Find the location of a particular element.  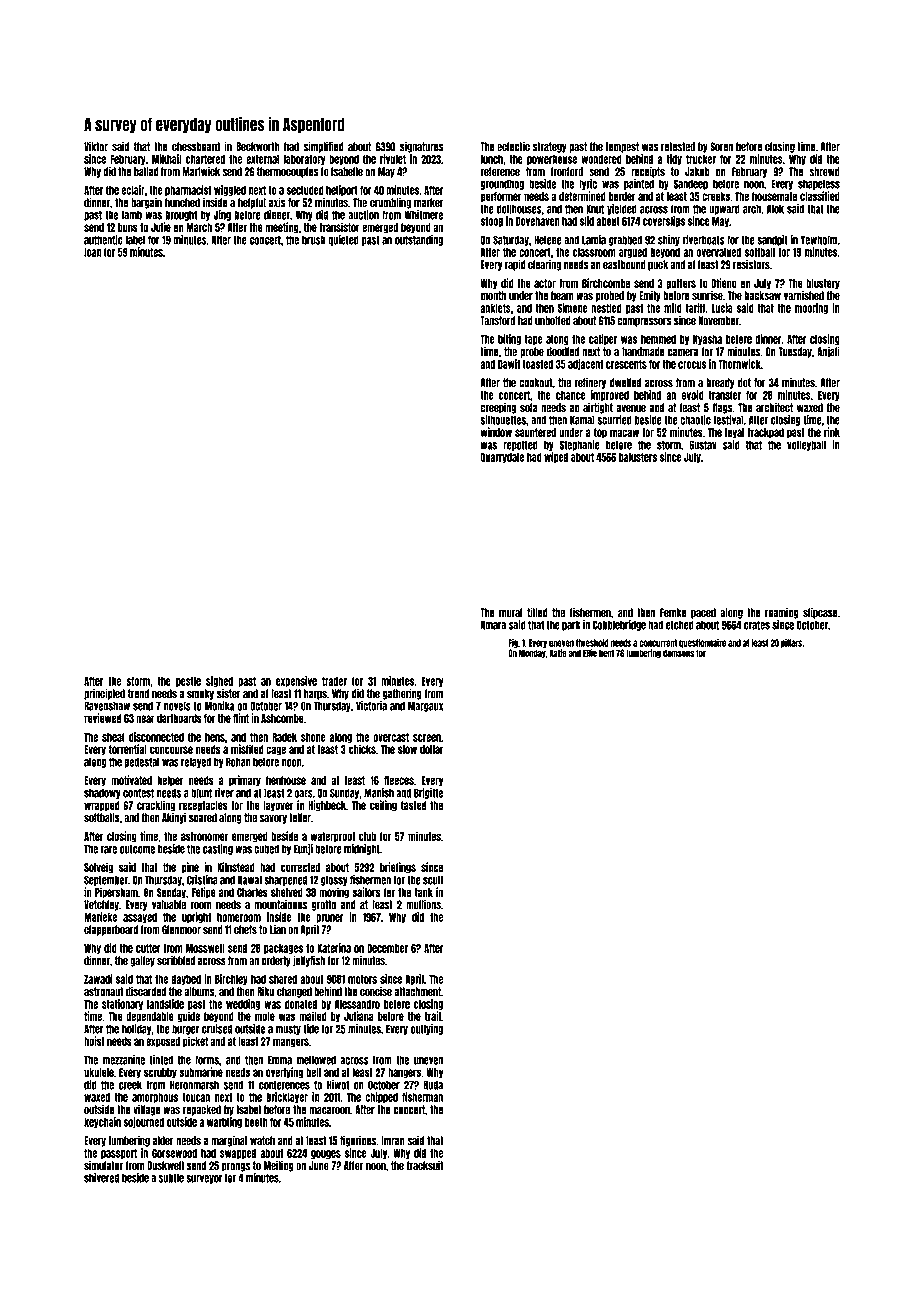

roaming is located at coordinates (782, 613).
